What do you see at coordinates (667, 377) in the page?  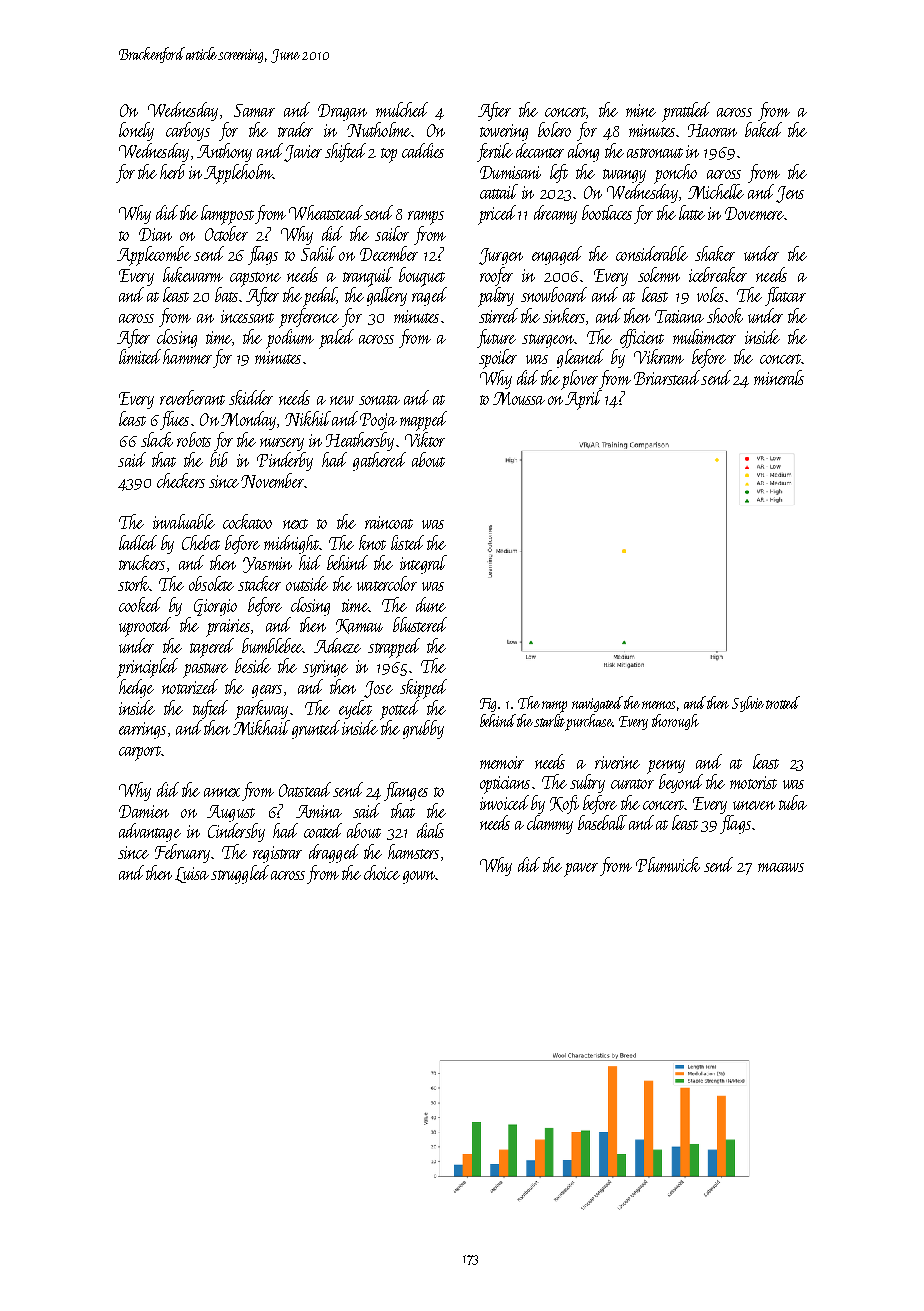 I see `Briarstead` at bounding box center [667, 377].
